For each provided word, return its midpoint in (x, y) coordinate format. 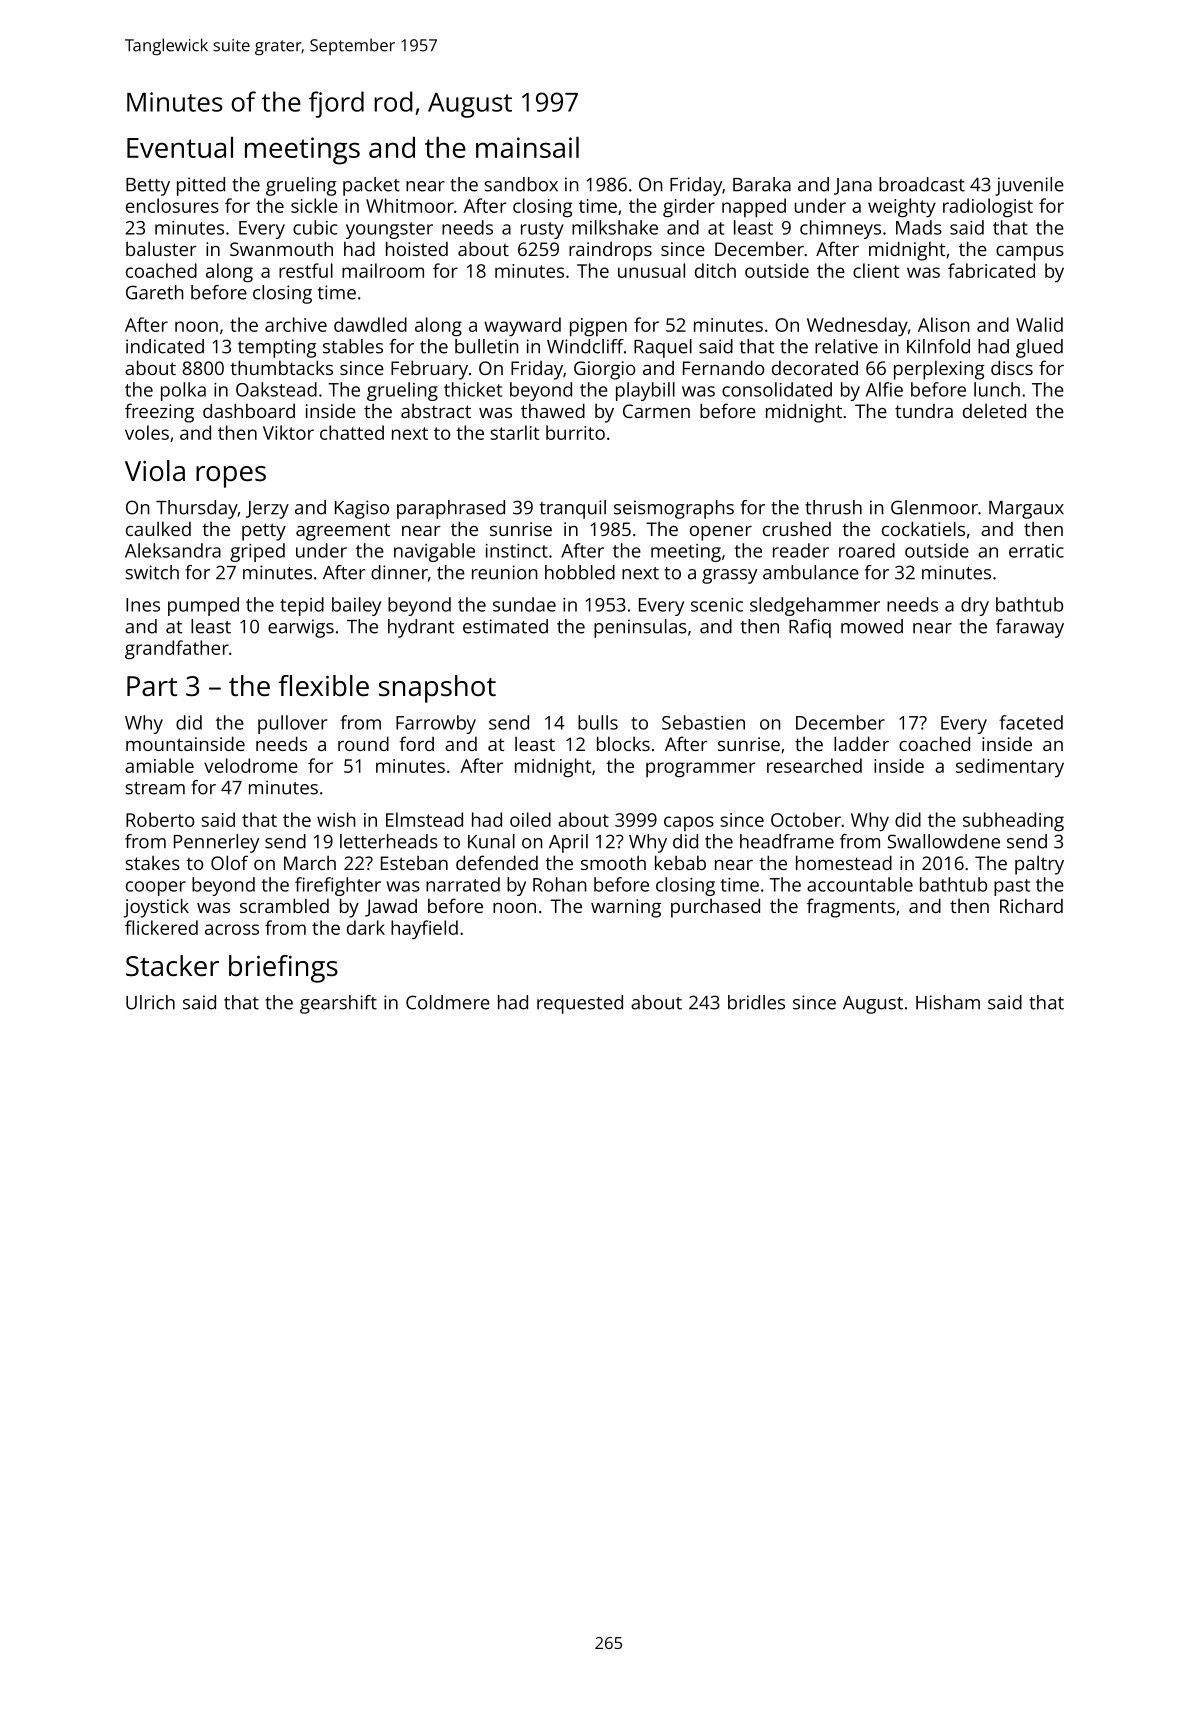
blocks (623, 743)
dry (975, 606)
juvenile (1029, 186)
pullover (292, 724)
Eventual (180, 147)
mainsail (527, 147)
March (310, 863)
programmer (701, 769)
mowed (872, 626)
